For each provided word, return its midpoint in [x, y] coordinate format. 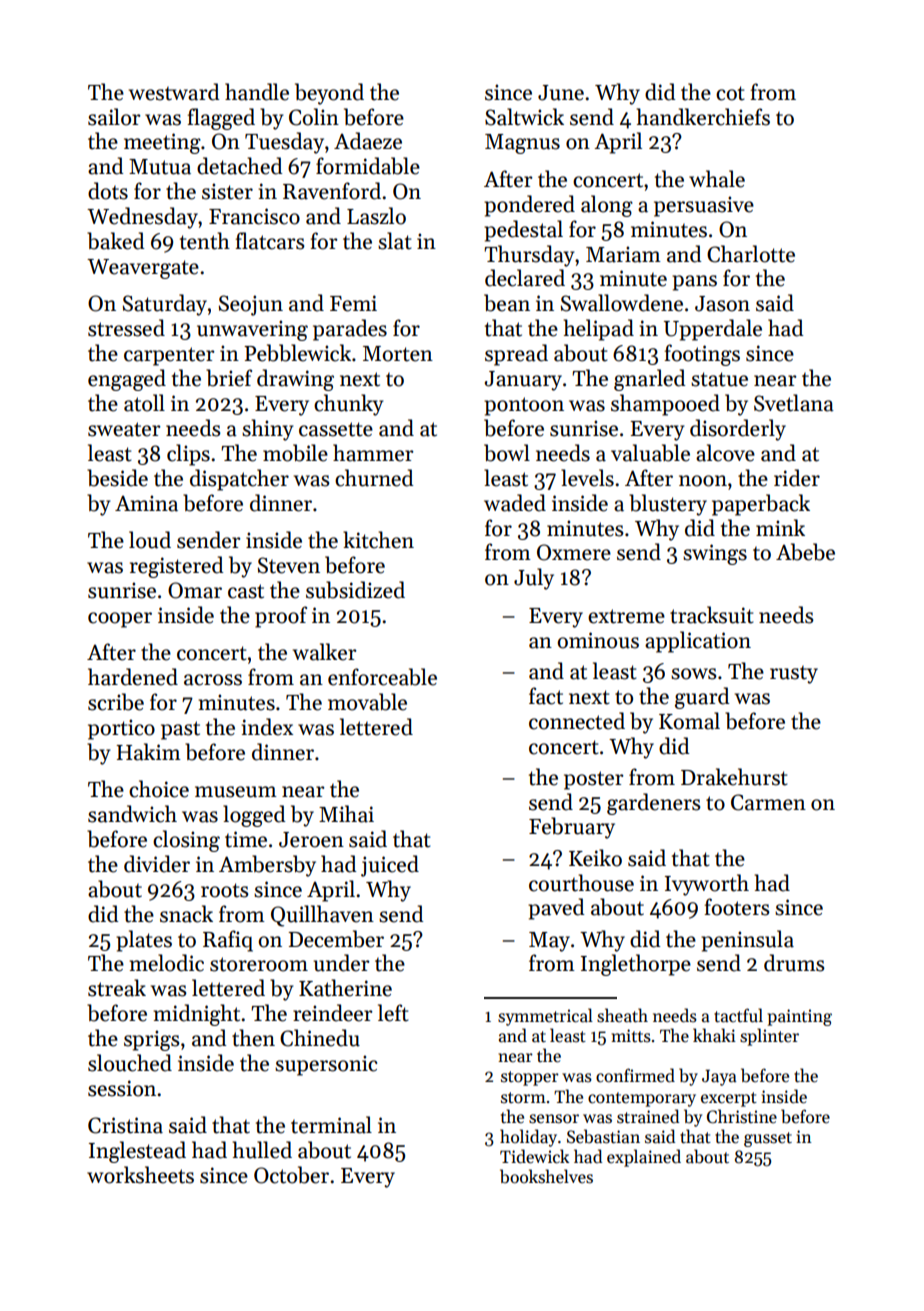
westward [174, 92]
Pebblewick [297, 353]
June [561, 93]
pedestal [523, 231]
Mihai [346, 814]
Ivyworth [707, 885]
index [267, 727]
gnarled [649, 380]
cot [730, 93]
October [291, 1175]
